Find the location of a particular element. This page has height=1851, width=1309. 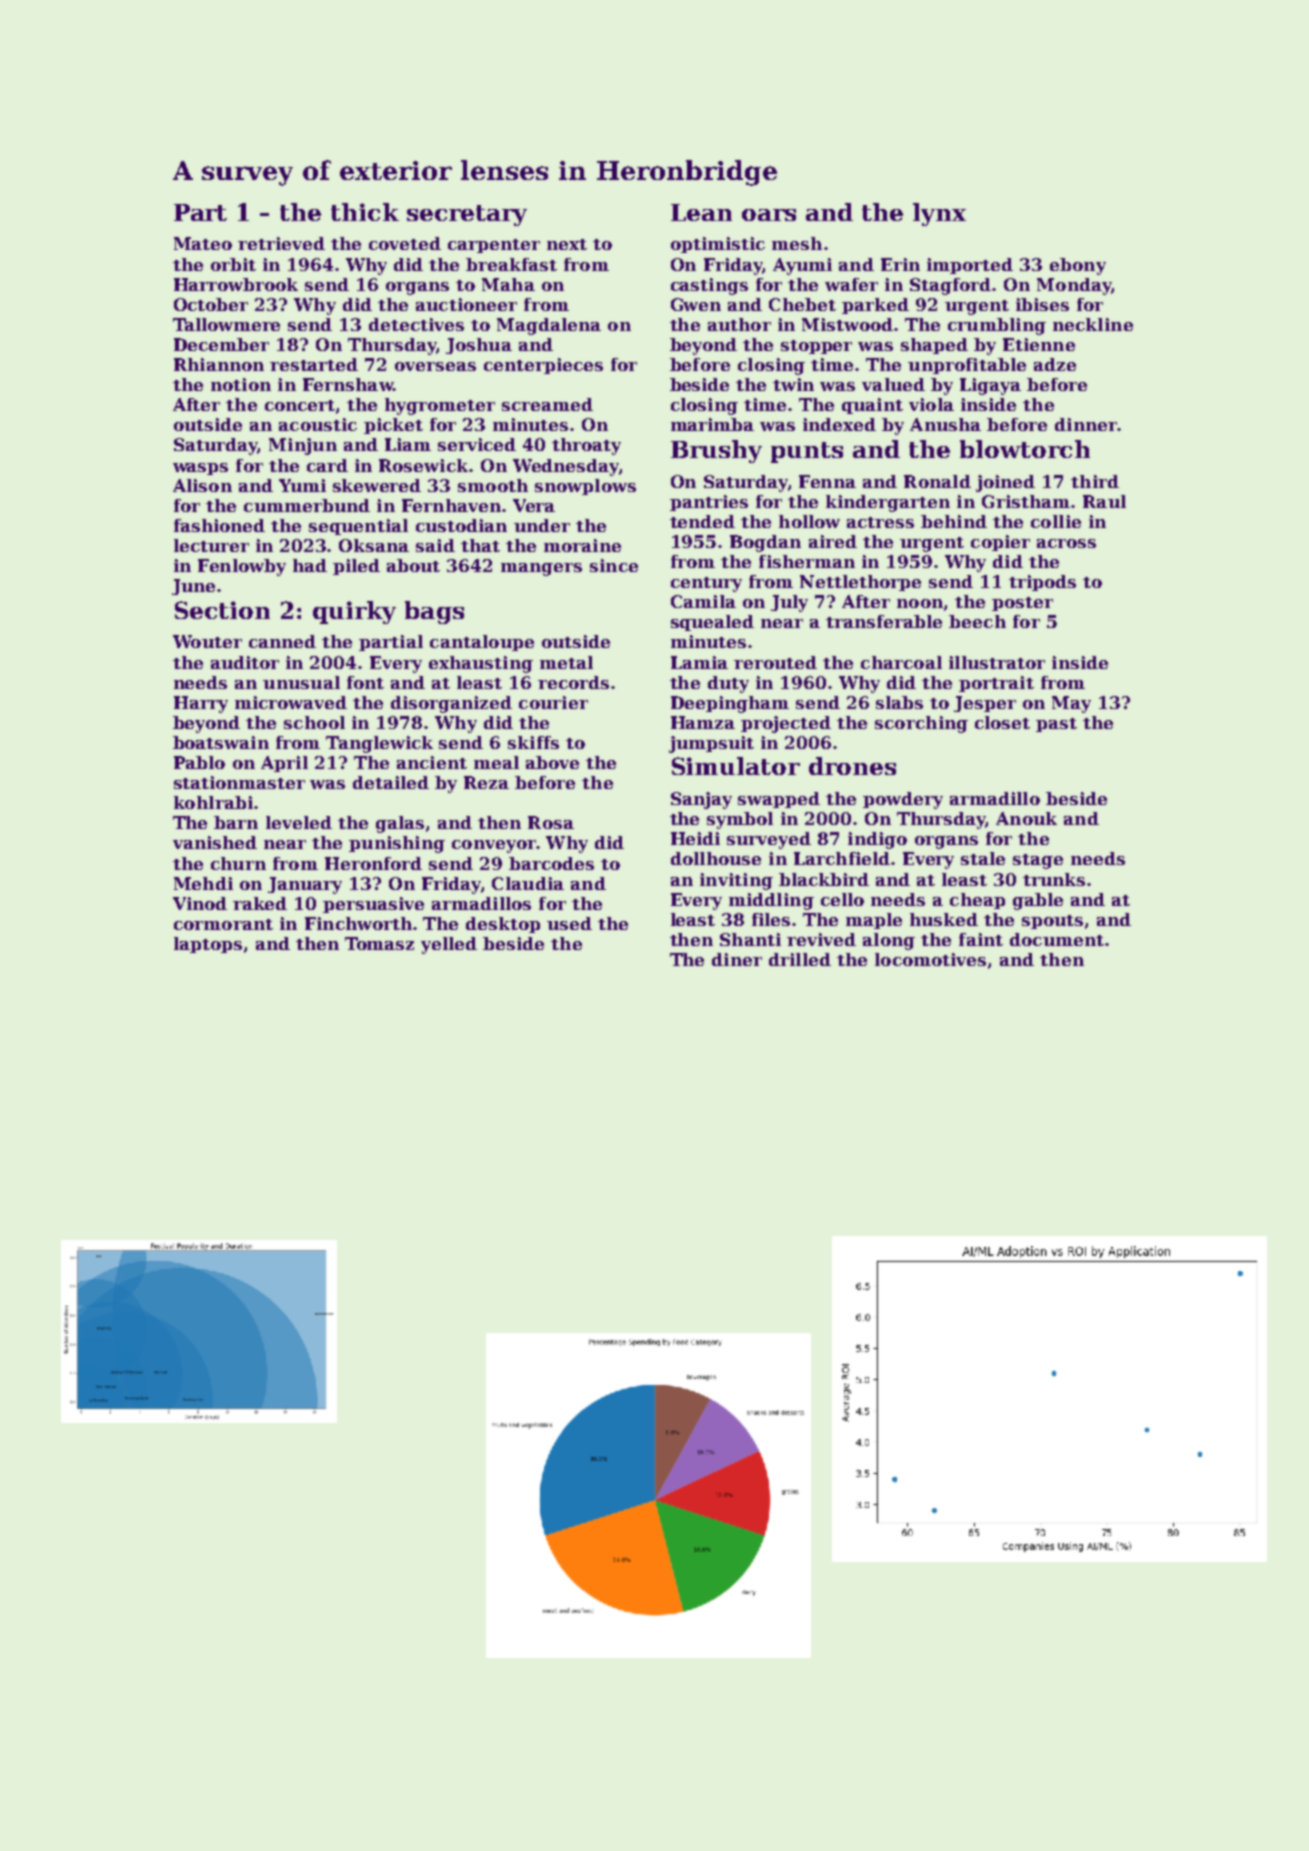

squealed is located at coordinates (712, 623).
